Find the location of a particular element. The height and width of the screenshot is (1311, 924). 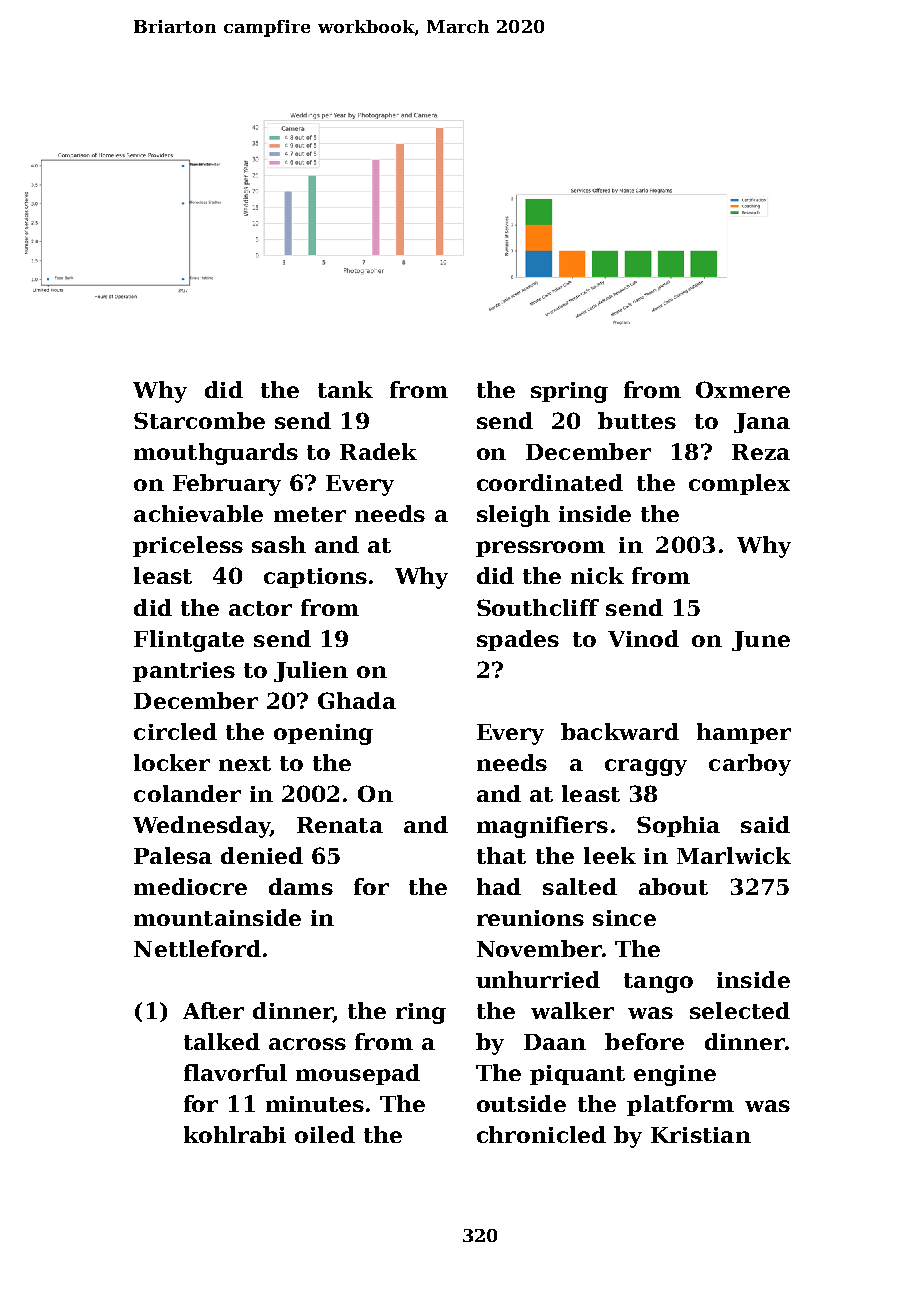

Oxmere is located at coordinates (743, 389).
